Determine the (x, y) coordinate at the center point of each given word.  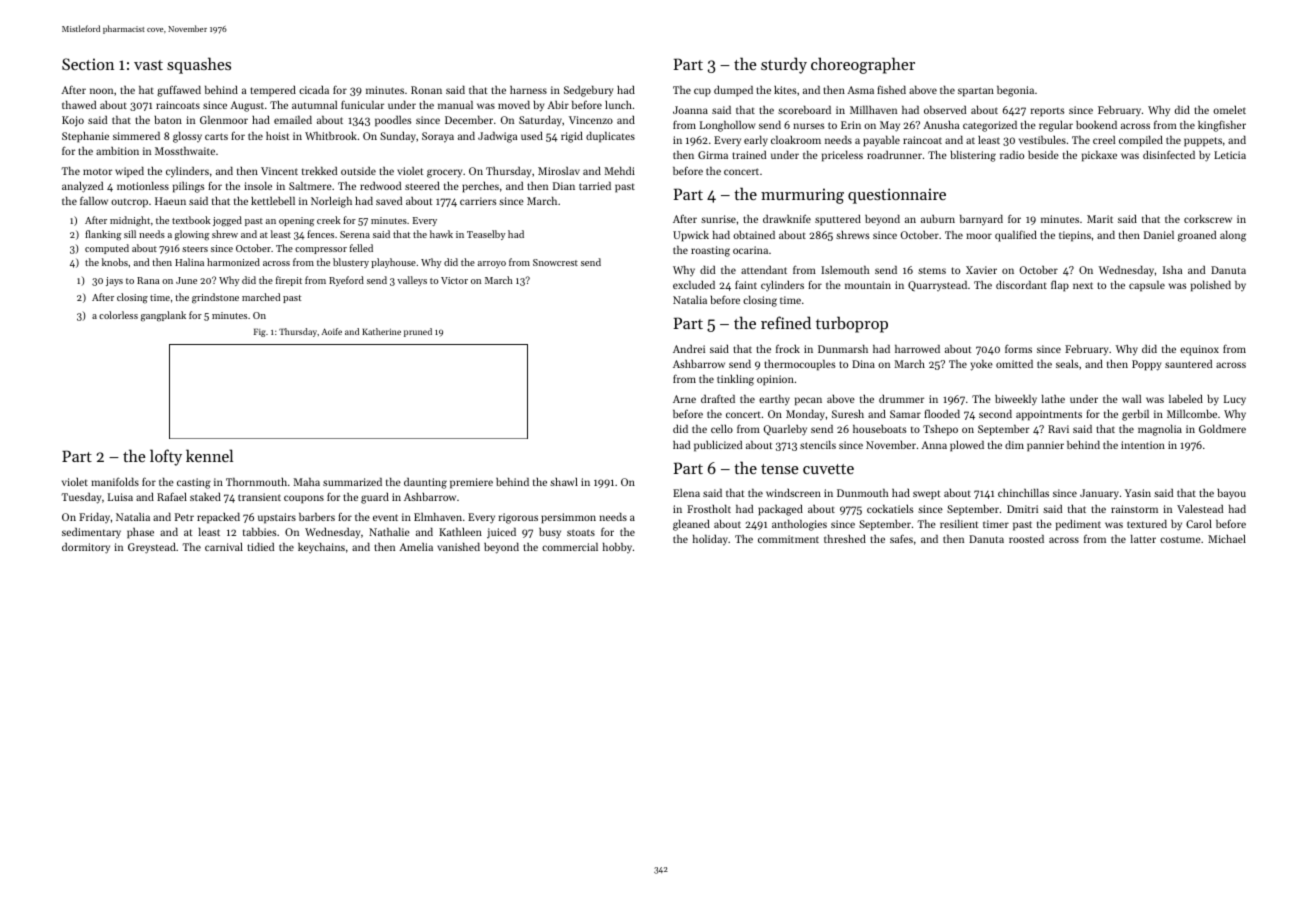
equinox (1199, 350)
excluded (694, 285)
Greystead (152, 548)
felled (361, 248)
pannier (1045, 446)
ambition (117, 151)
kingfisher (1222, 126)
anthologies (799, 525)
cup (702, 92)
